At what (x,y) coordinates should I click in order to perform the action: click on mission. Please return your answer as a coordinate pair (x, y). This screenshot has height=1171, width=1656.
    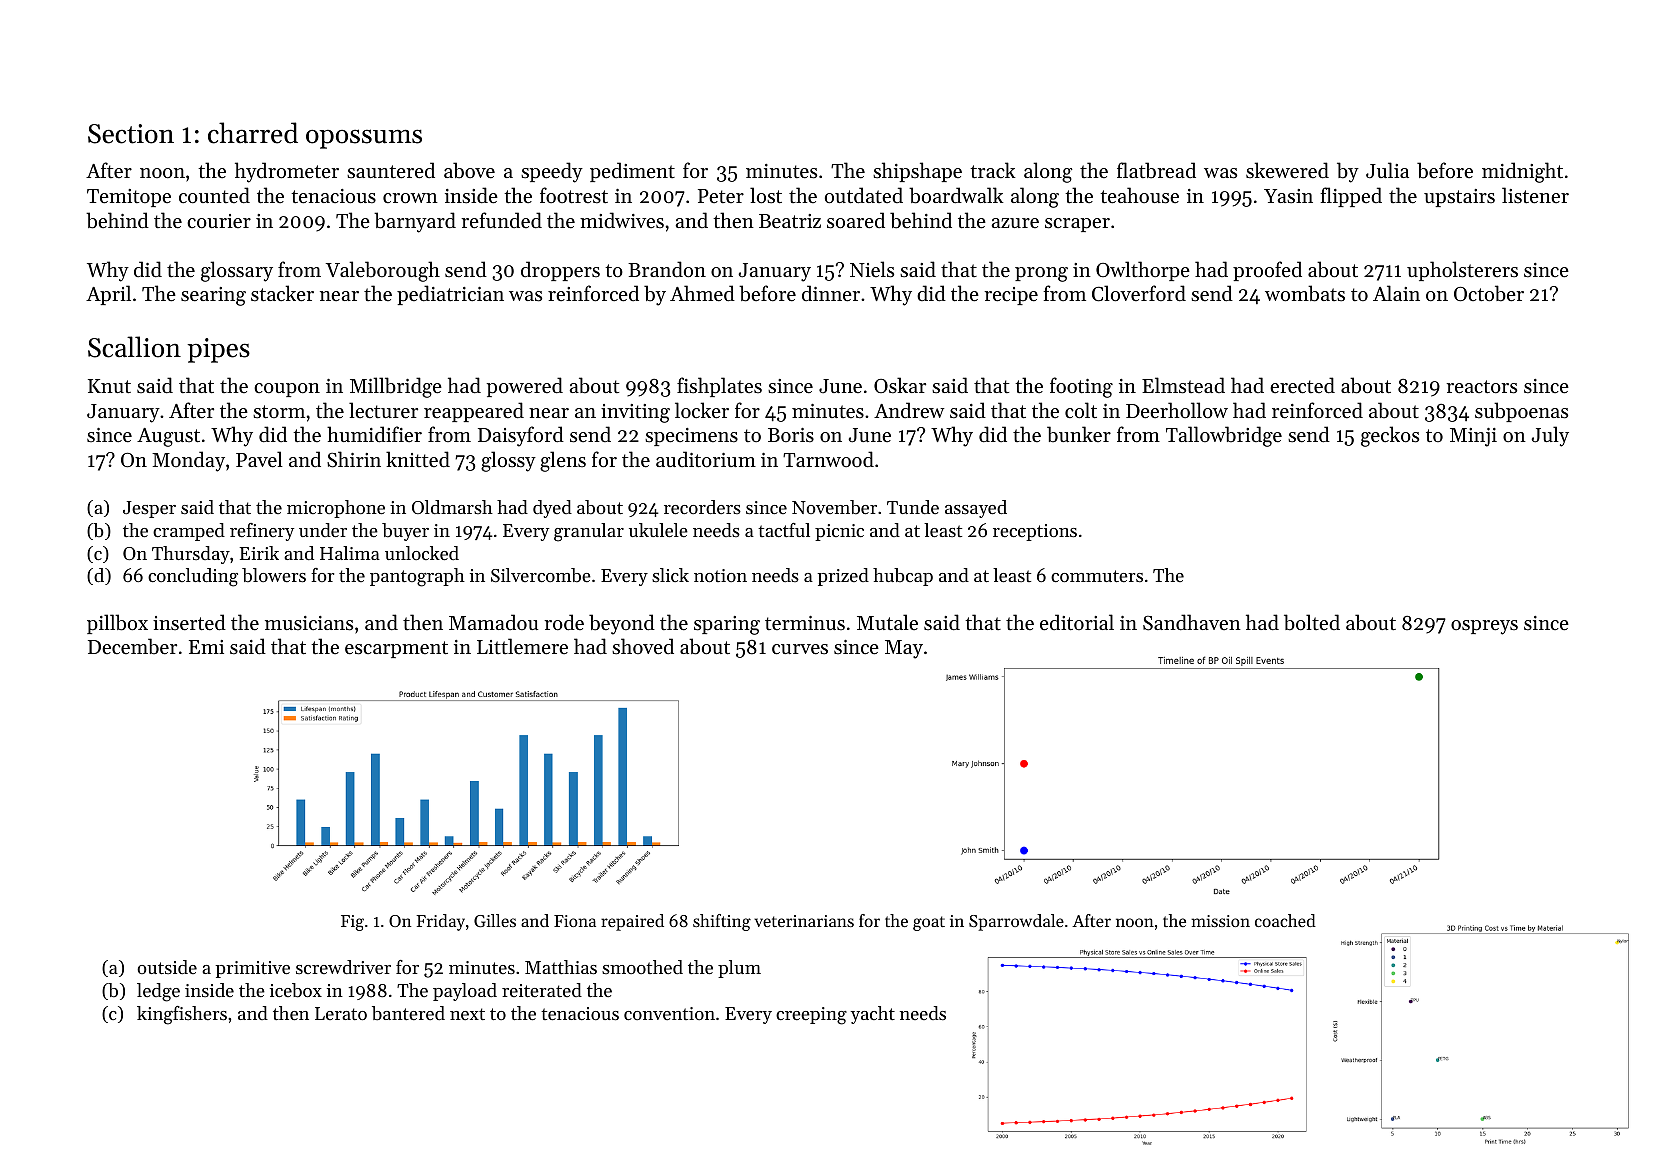
    Looking at the image, I should click on (1220, 921).
